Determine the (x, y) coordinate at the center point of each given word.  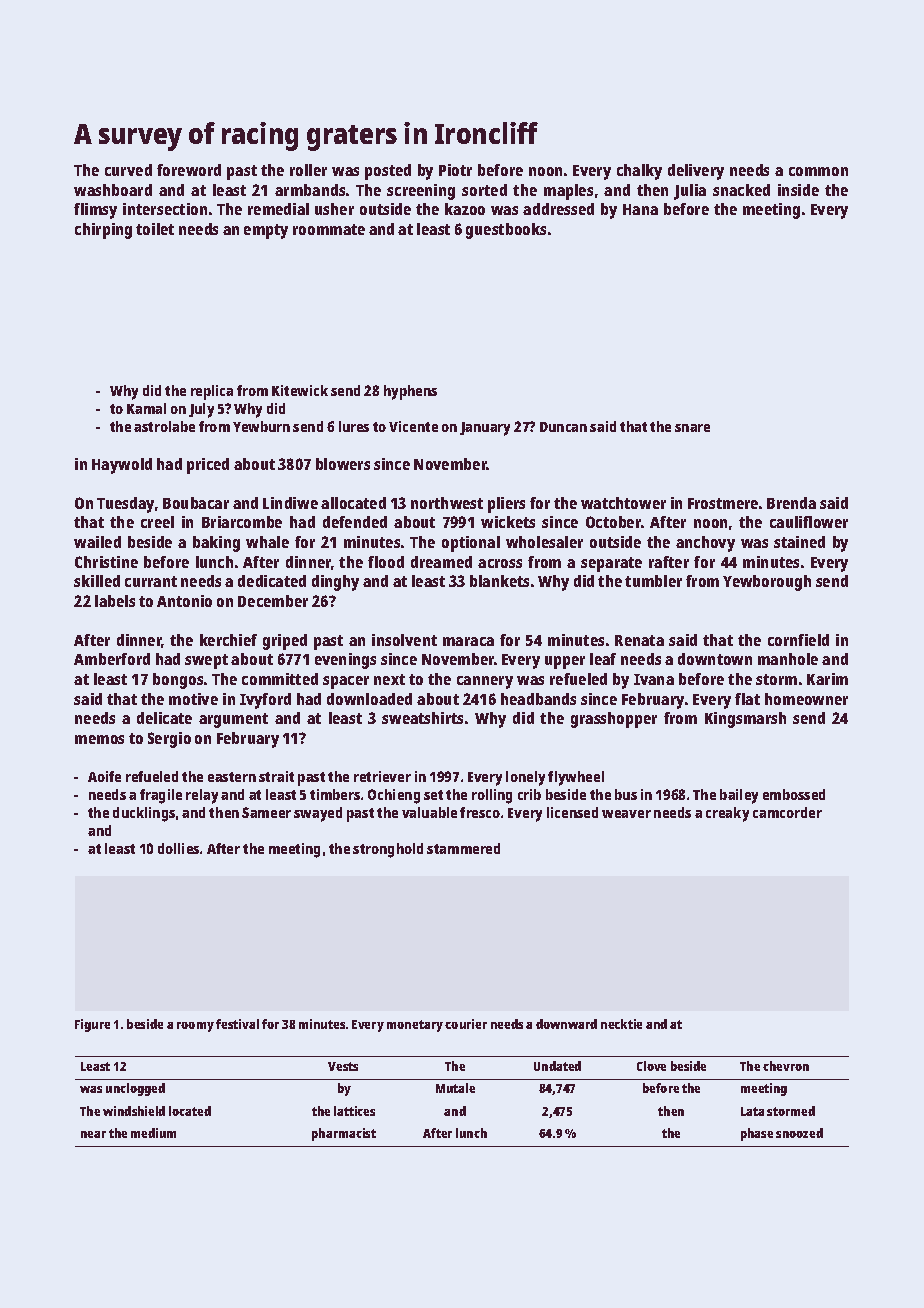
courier (466, 1024)
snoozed (799, 1133)
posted (388, 172)
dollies (178, 848)
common (818, 171)
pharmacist (344, 1134)
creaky (727, 814)
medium (153, 1133)
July (201, 410)
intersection (165, 209)
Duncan (563, 427)
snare (692, 428)
